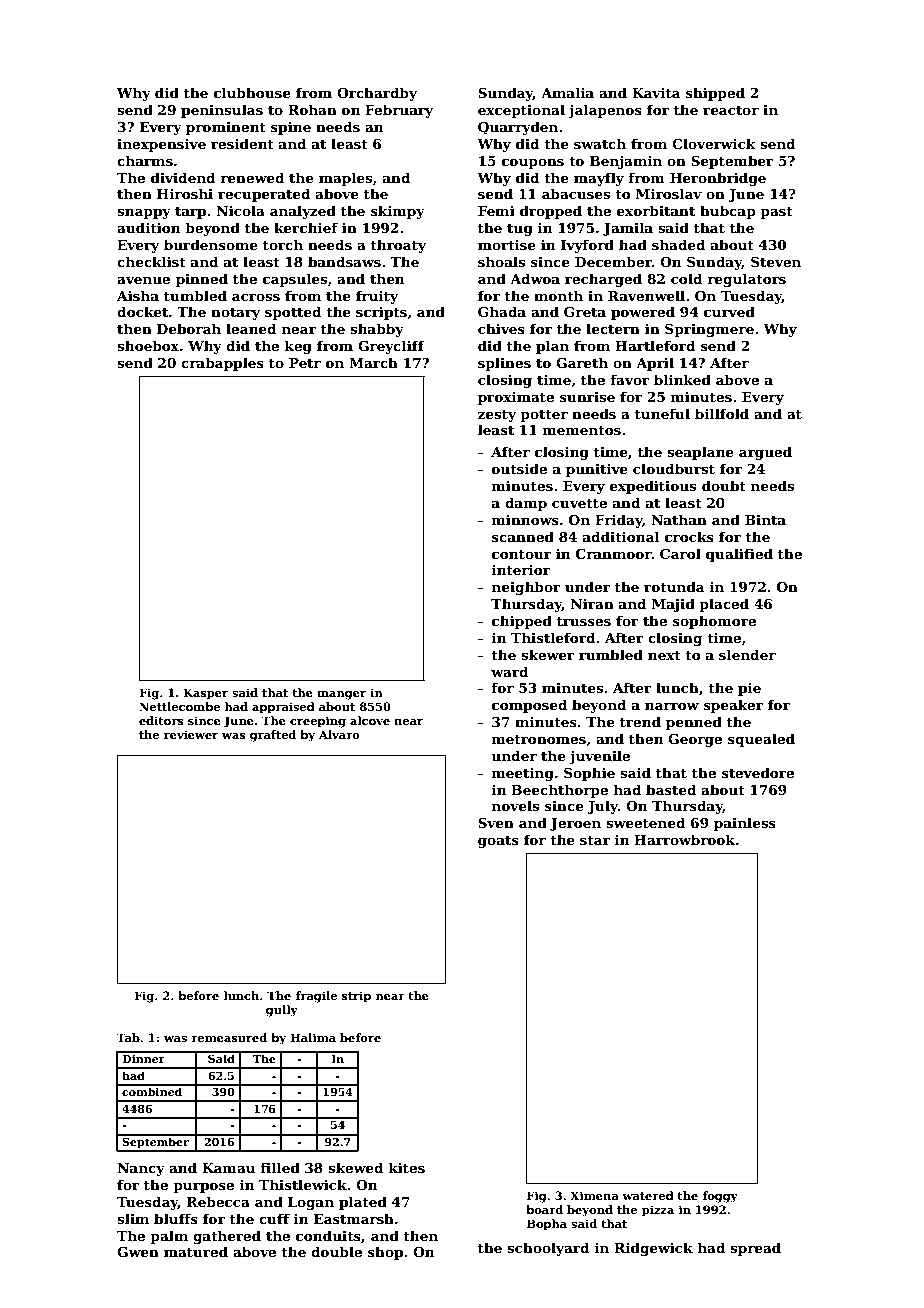 The width and height of the page is (924, 1308). I want to click on gathered, so click(227, 1237).
